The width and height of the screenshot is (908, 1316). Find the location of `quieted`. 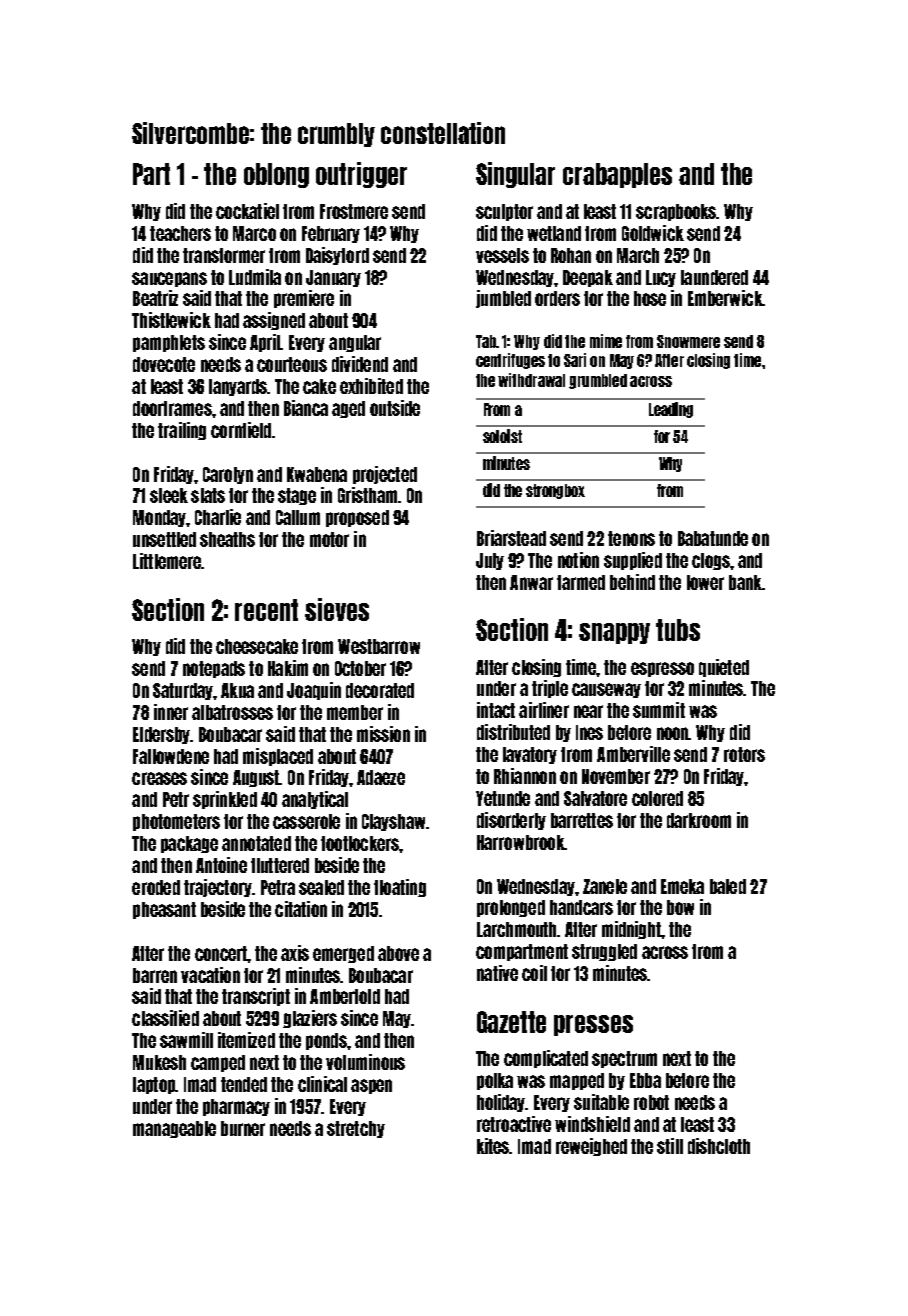

quieted is located at coordinates (724, 668).
